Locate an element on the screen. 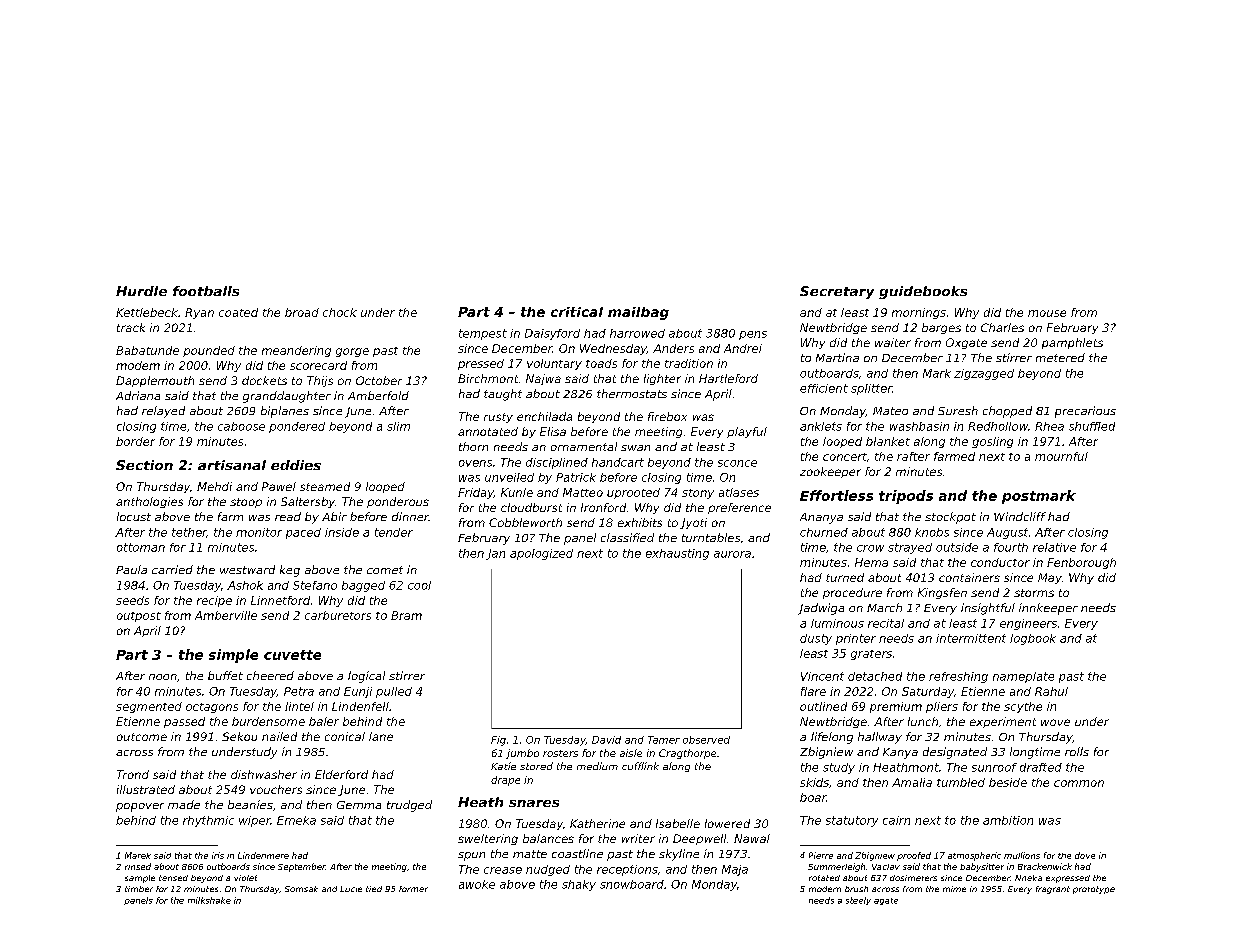 This screenshot has height=952, width=1233. Rhea is located at coordinates (1049, 426).
